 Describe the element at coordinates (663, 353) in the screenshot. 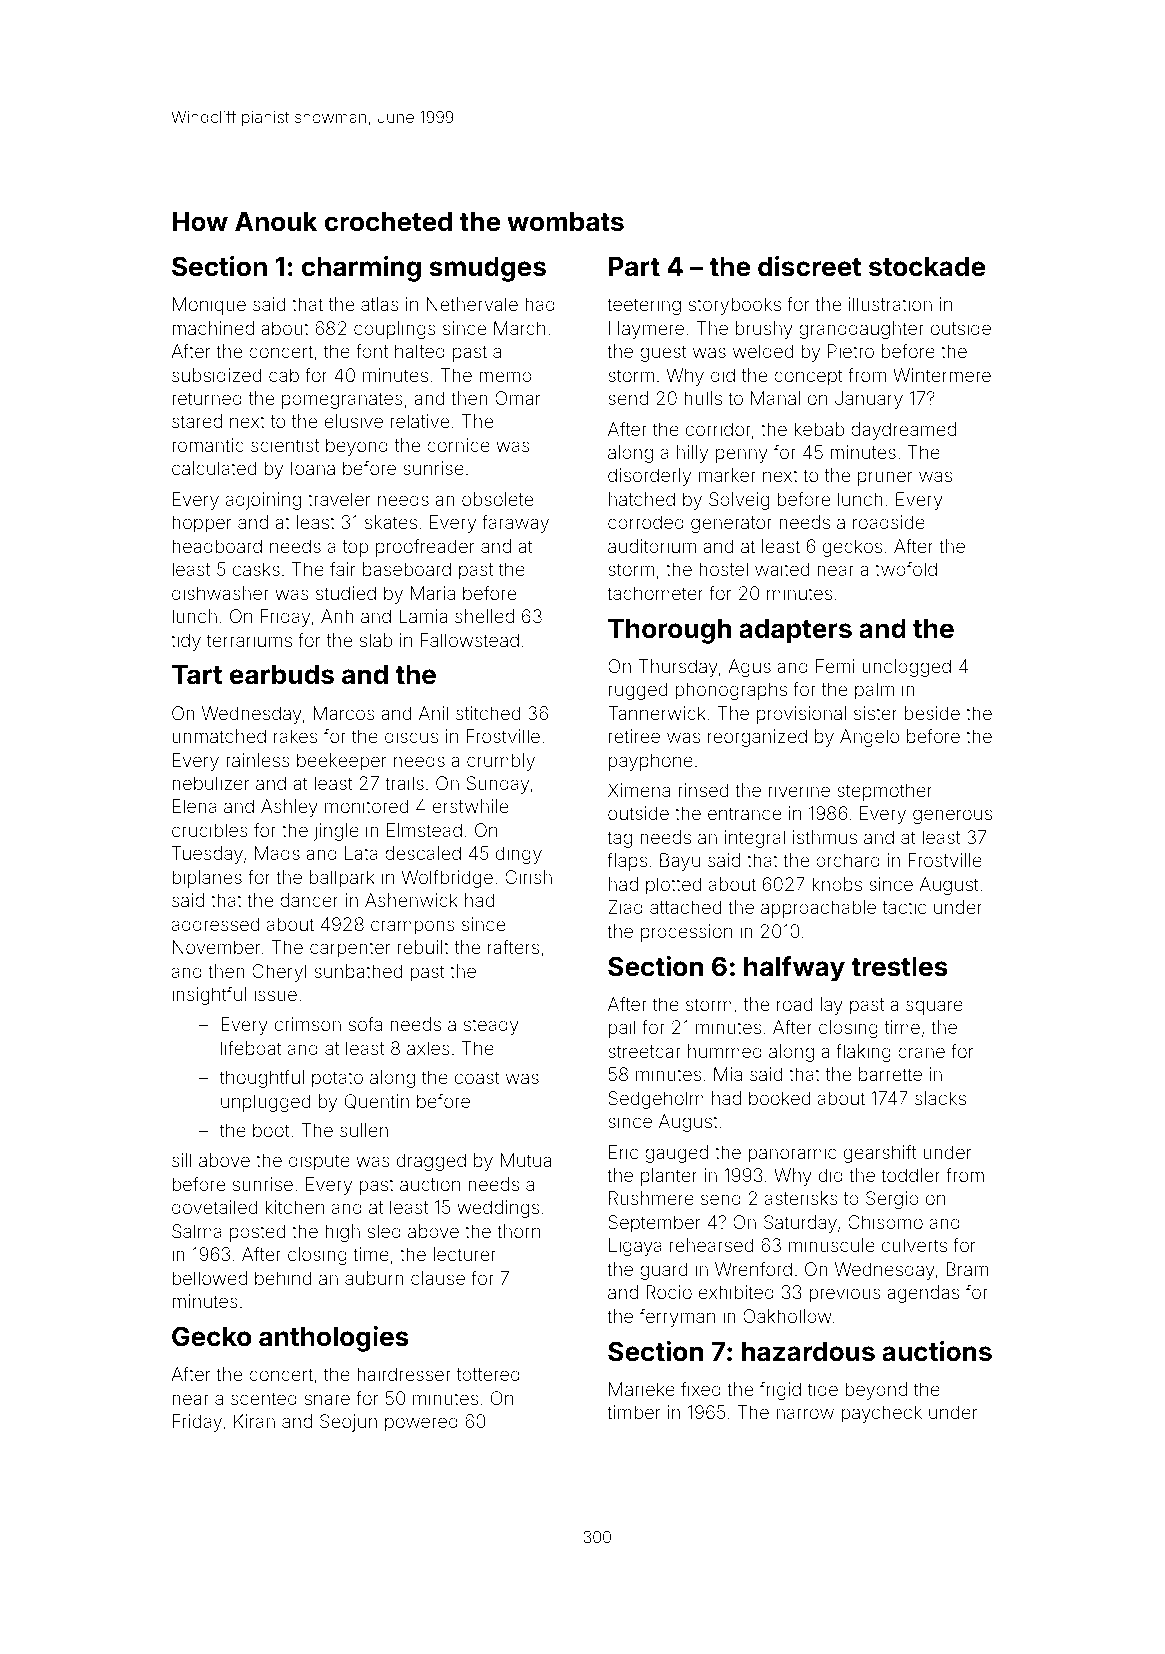

I see `guest` at that location.
